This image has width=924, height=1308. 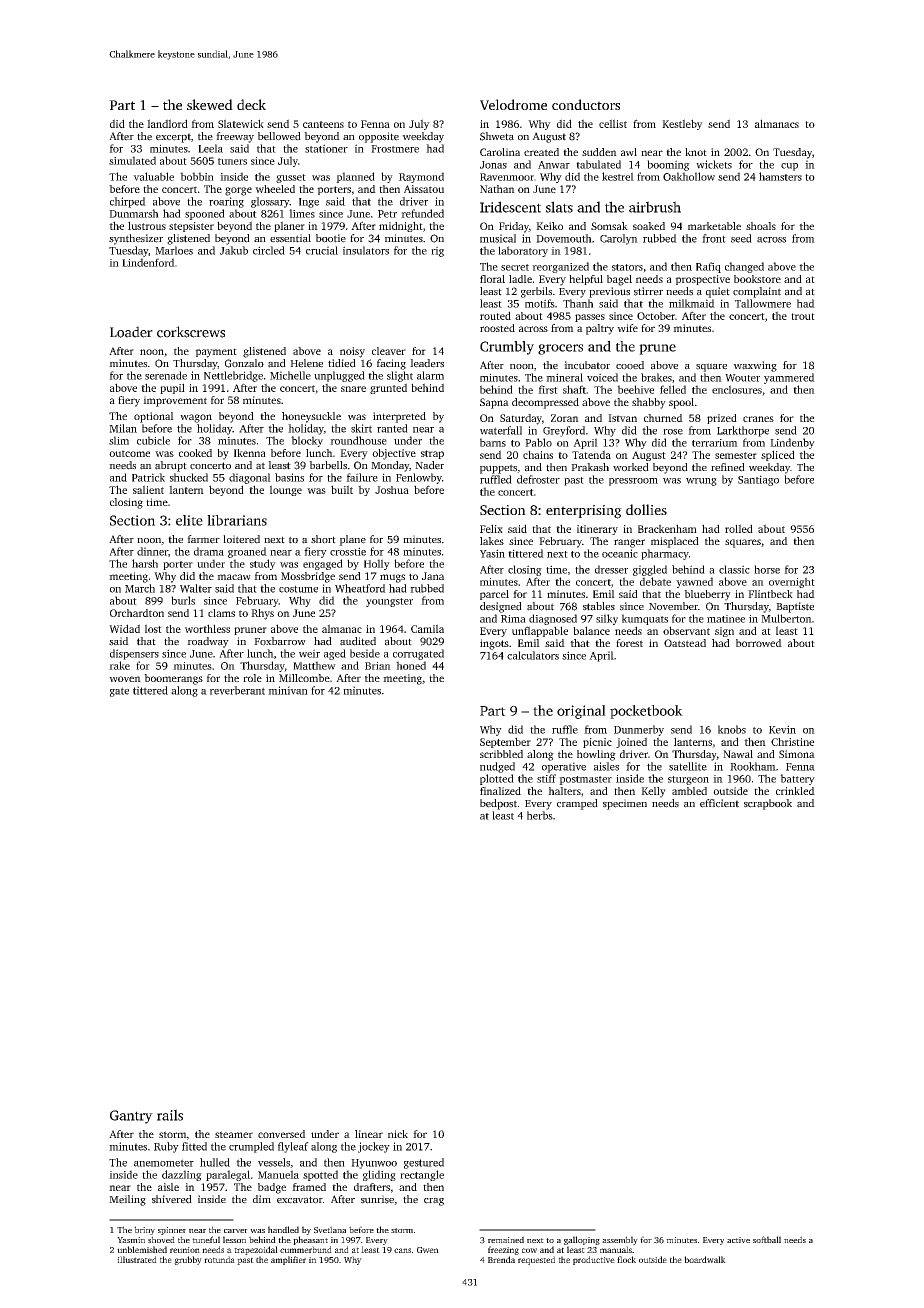 What do you see at coordinates (251, 104) in the image?
I see `deck` at bounding box center [251, 104].
